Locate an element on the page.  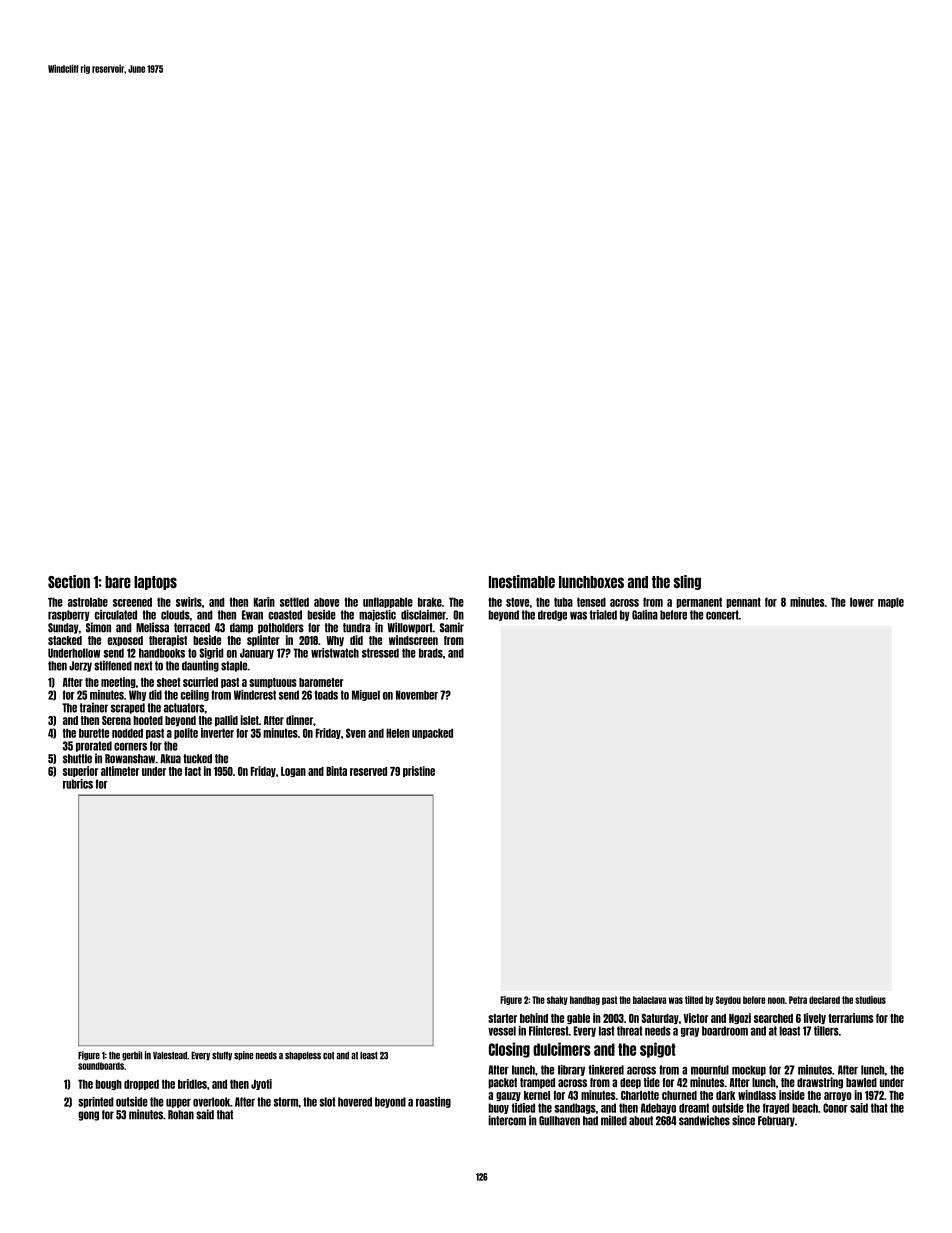
unpacked is located at coordinates (432, 733).
